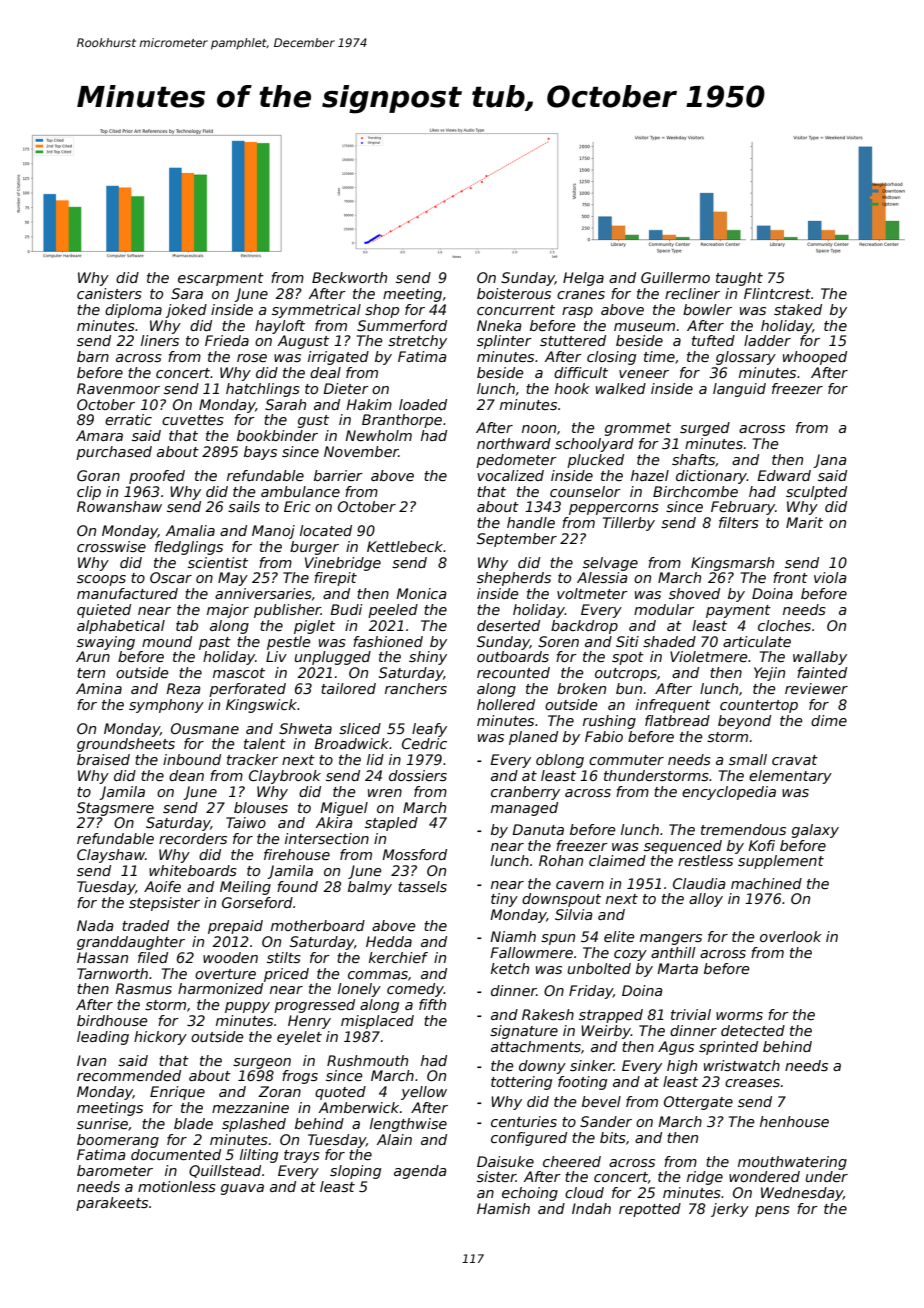  What do you see at coordinates (382, 311) in the screenshot?
I see `shop` at bounding box center [382, 311].
